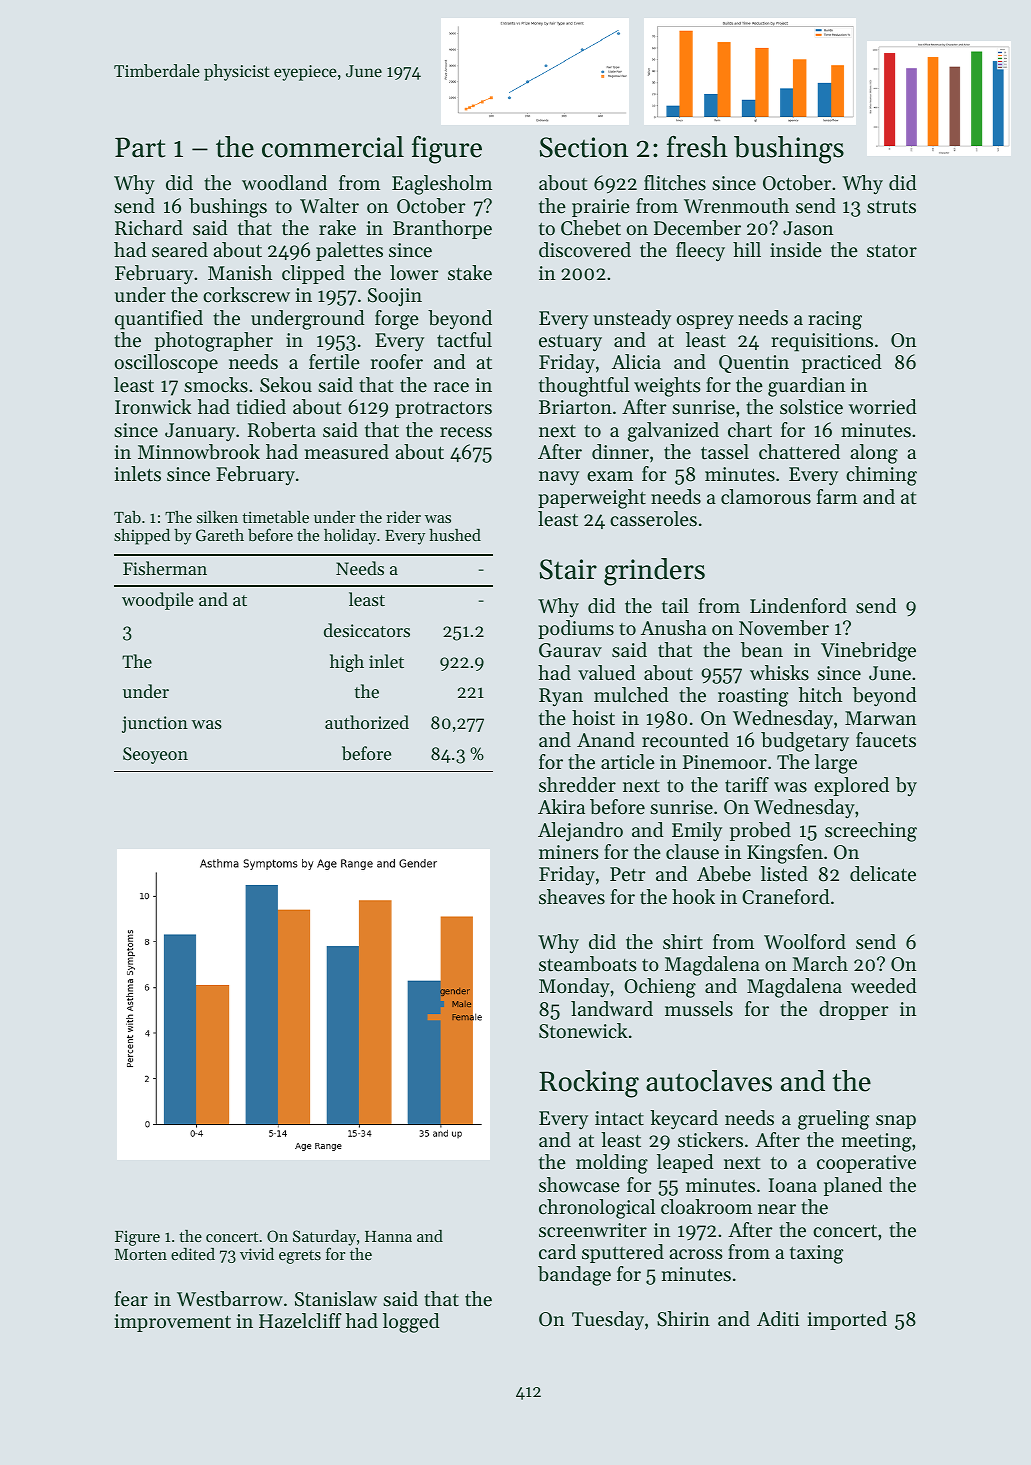 This image has width=1031, height=1465. What do you see at coordinates (173, 1323) in the image?
I see `improvement` at bounding box center [173, 1323].
